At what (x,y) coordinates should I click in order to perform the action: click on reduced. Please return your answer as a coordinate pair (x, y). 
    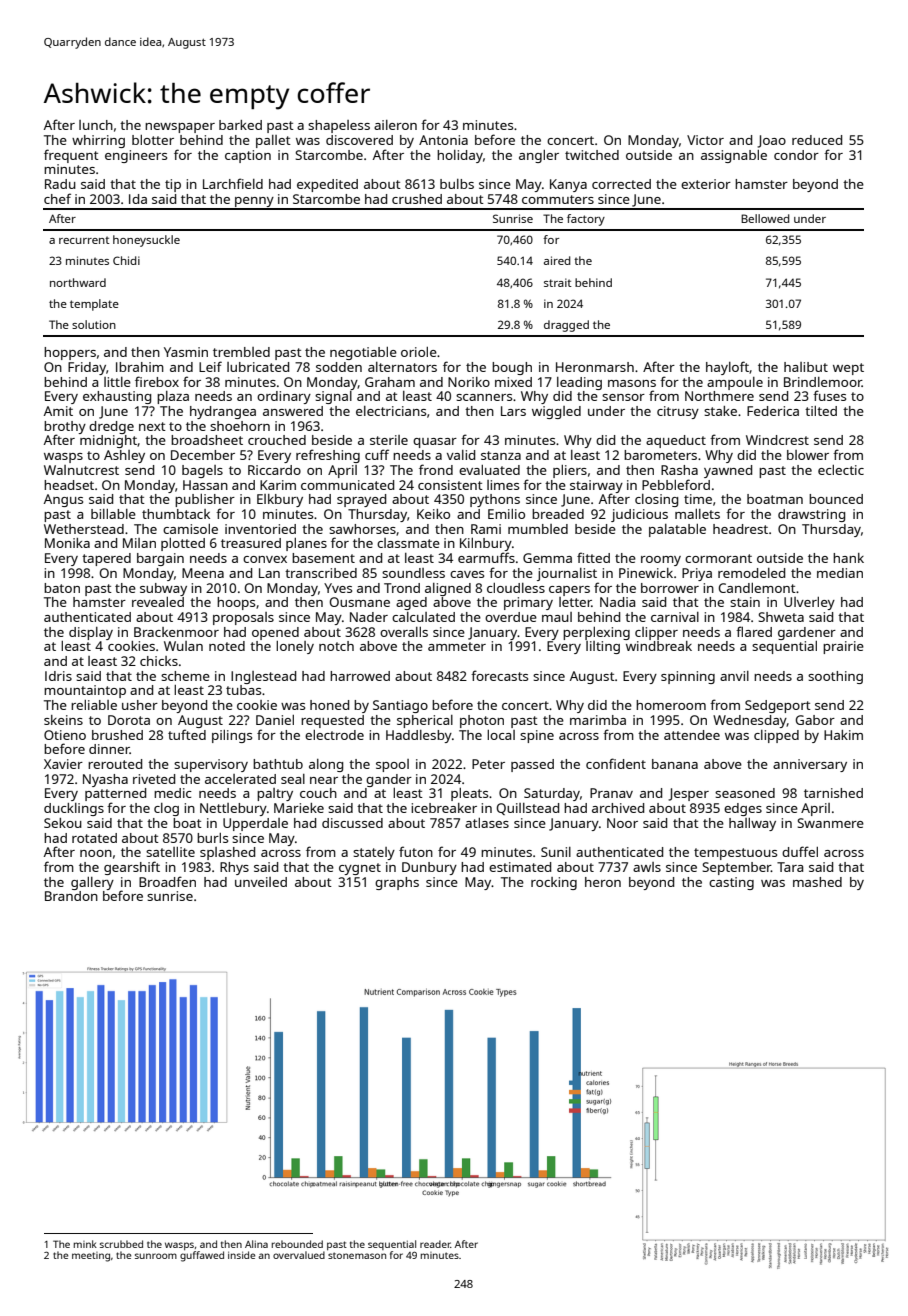
    Looking at the image, I should click on (817, 140).
